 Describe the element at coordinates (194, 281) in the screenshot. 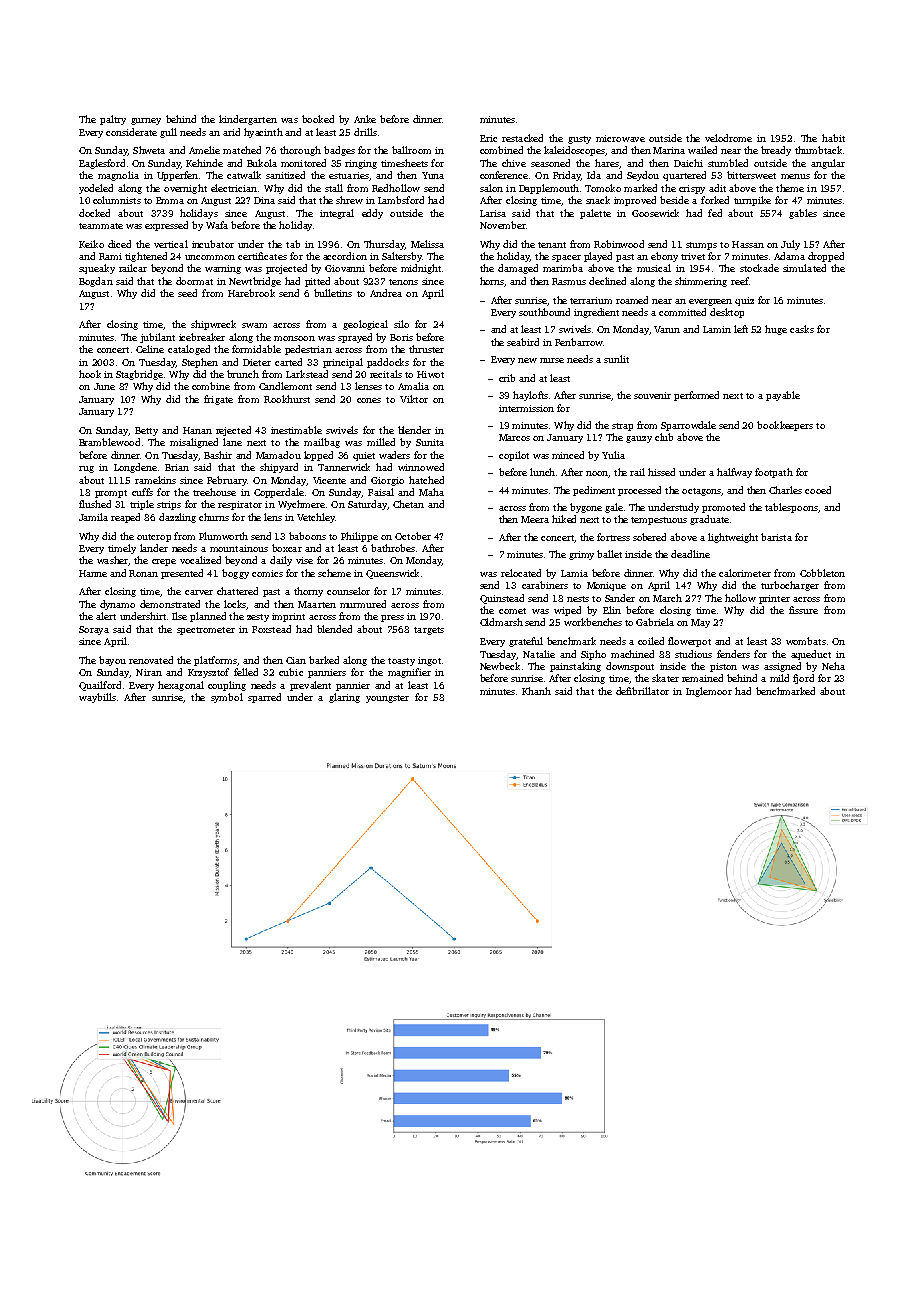

I see `doormat` at that location.
